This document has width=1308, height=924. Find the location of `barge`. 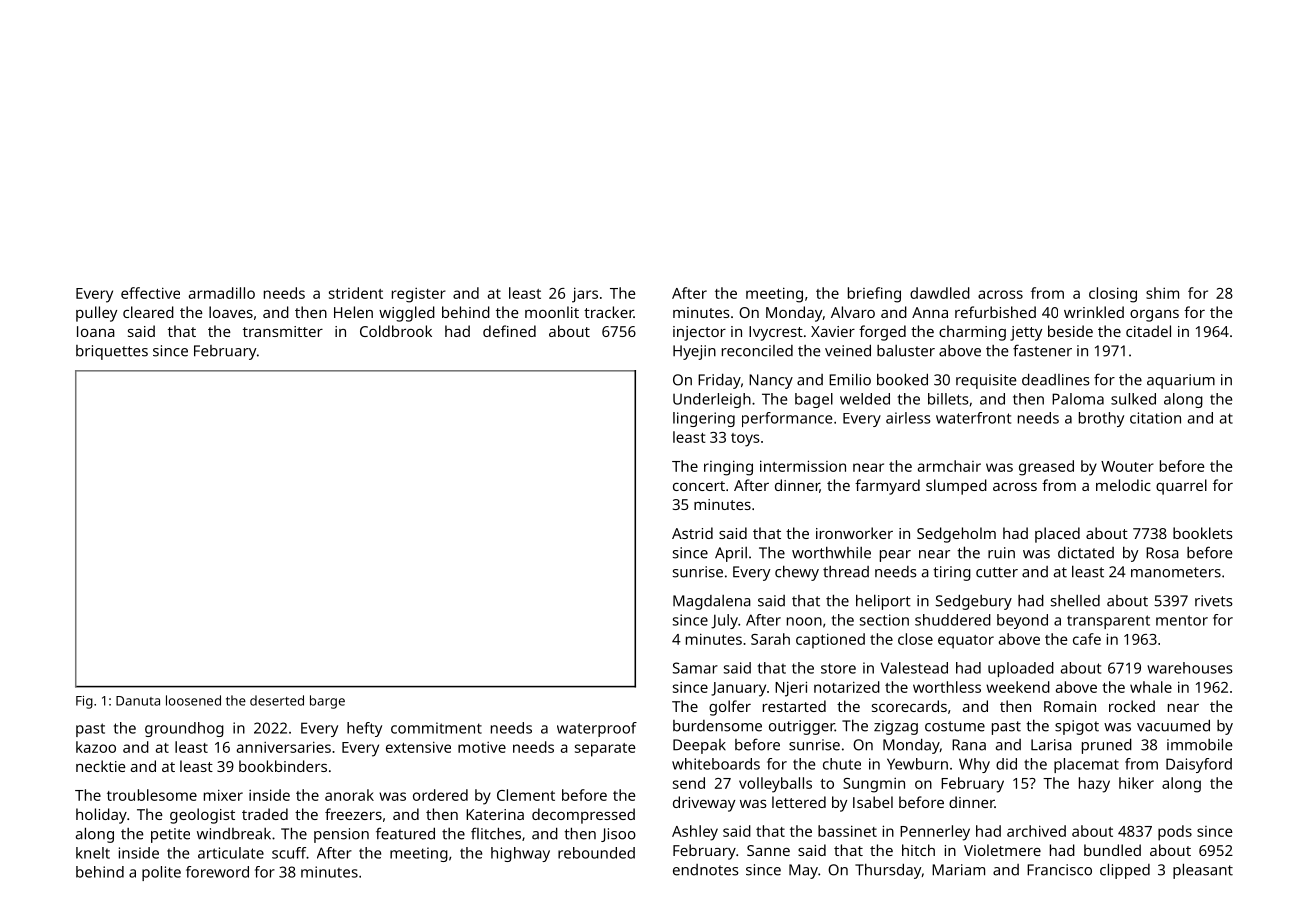

barge is located at coordinates (327, 702).
